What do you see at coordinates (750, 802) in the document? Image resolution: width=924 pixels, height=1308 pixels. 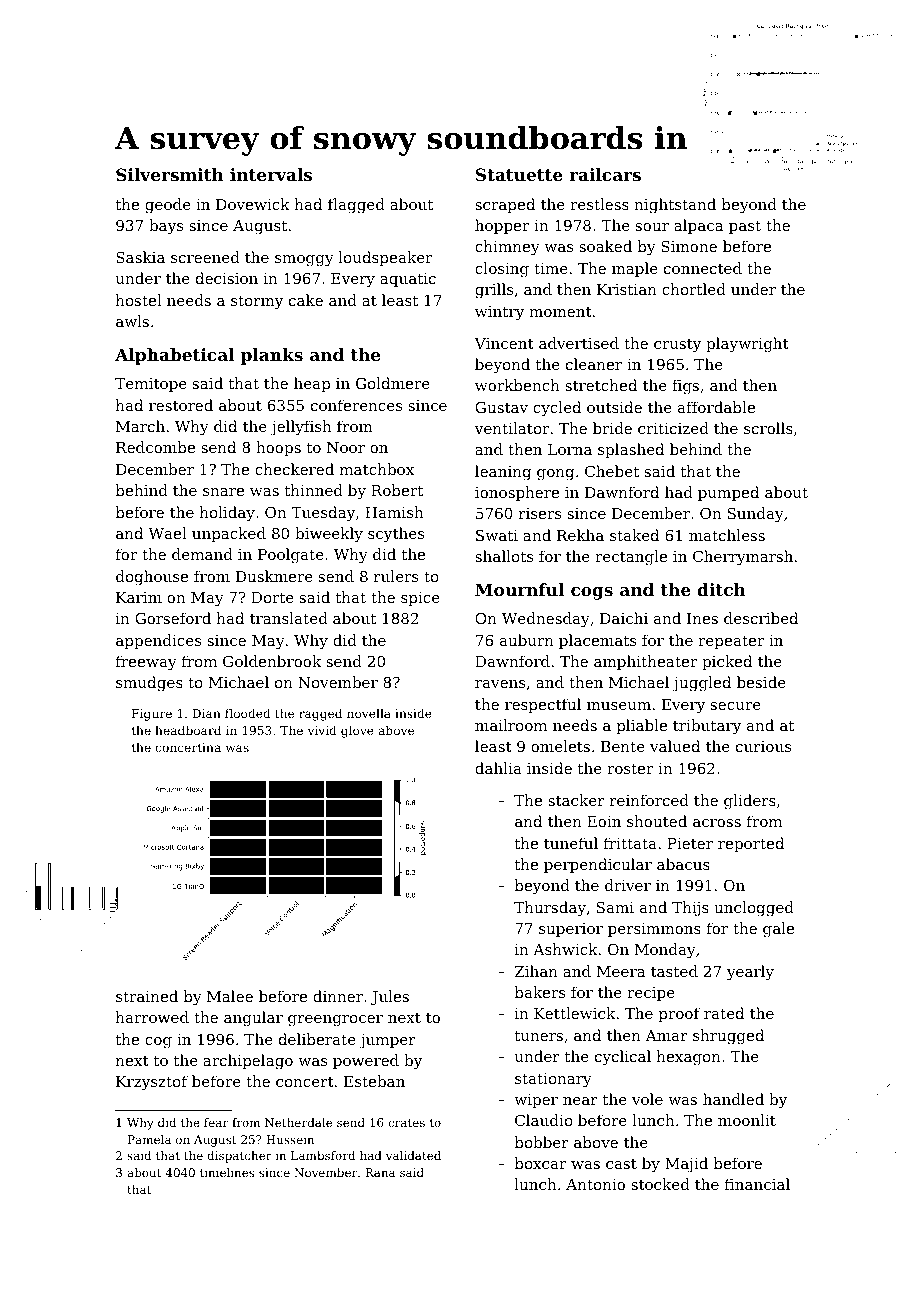 I see `gliders` at bounding box center [750, 802].
